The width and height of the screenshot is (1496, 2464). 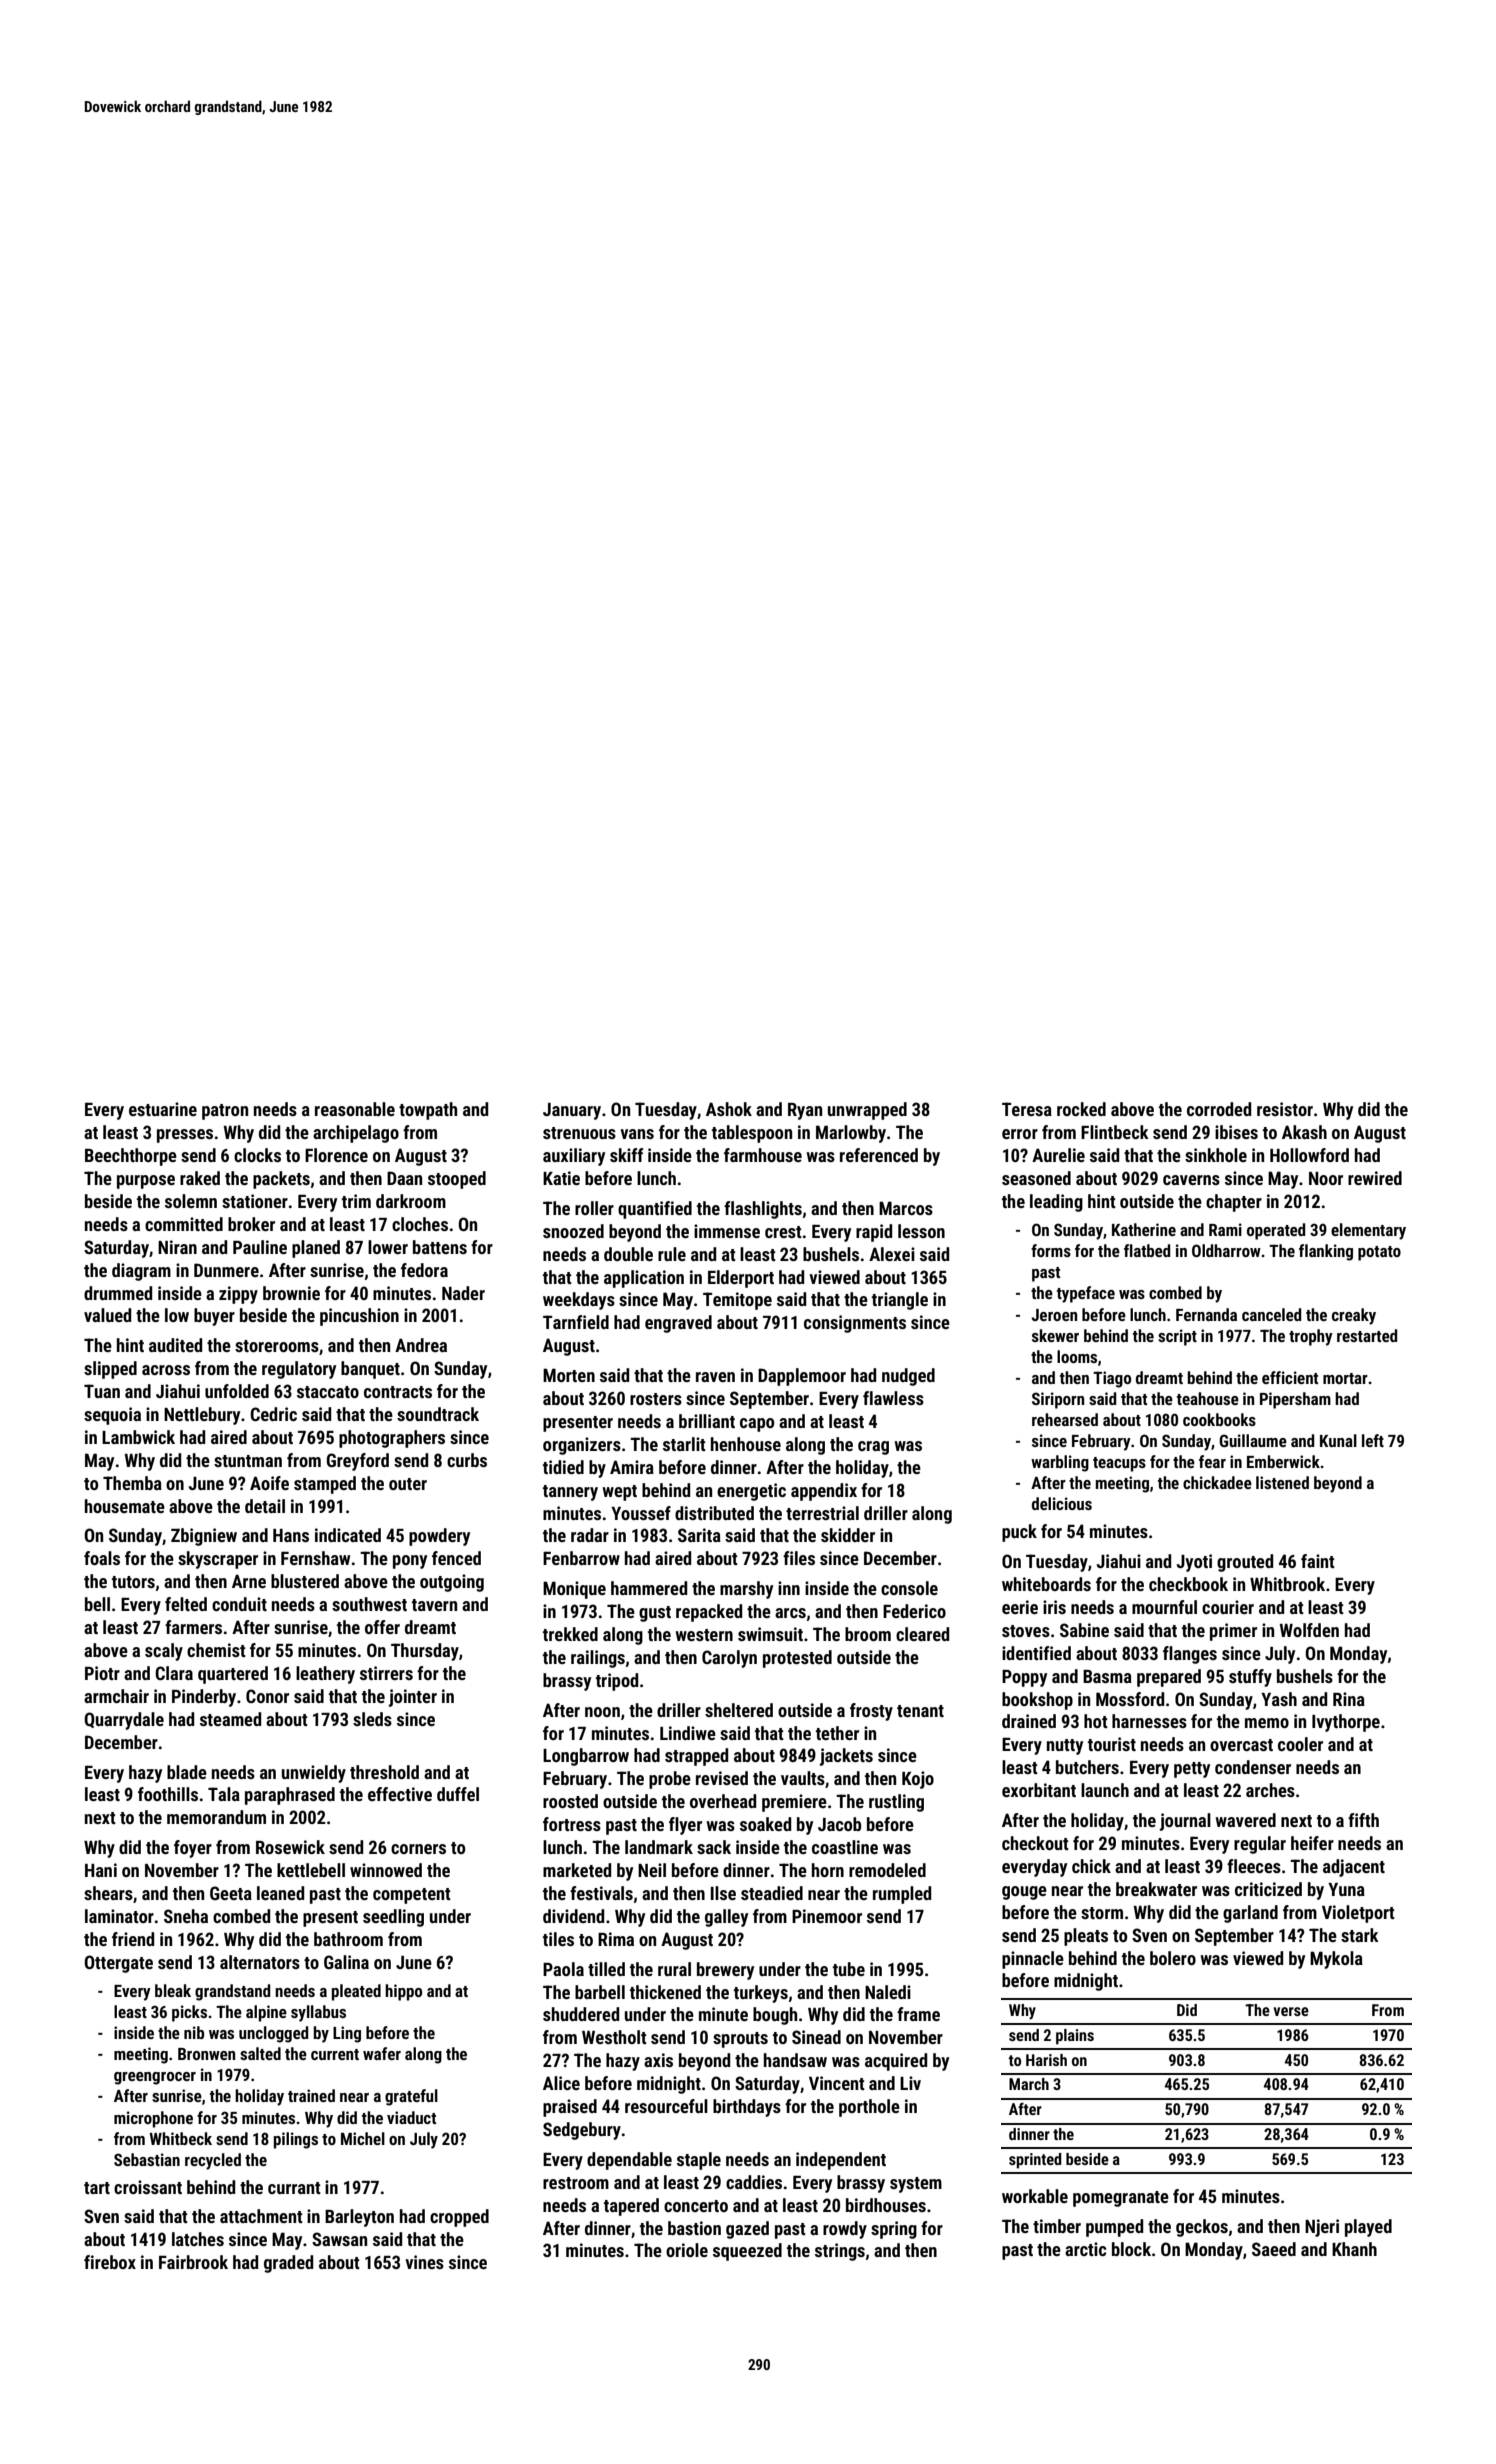 What do you see at coordinates (1185, 1822) in the screenshot?
I see `journal` at bounding box center [1185, 1822].
